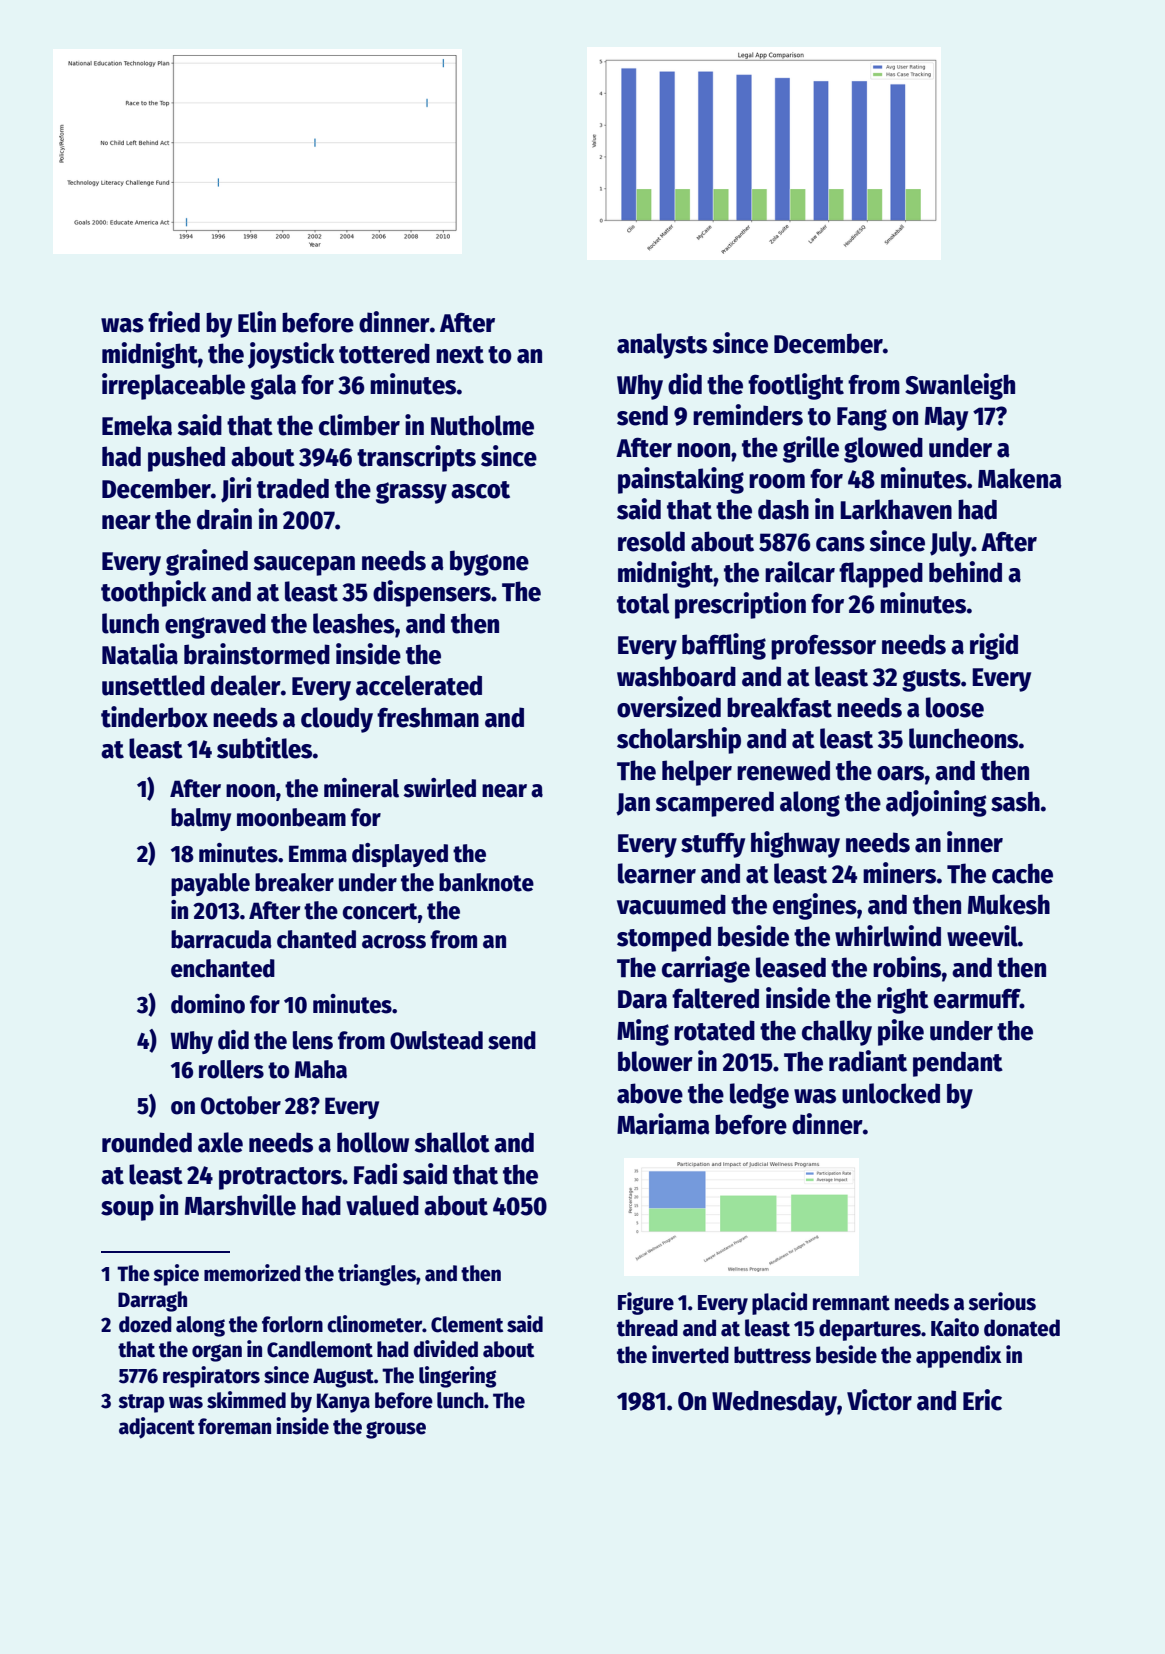 This document has height=1654, width=1165. I want to click on climber, so click(359, 425).
